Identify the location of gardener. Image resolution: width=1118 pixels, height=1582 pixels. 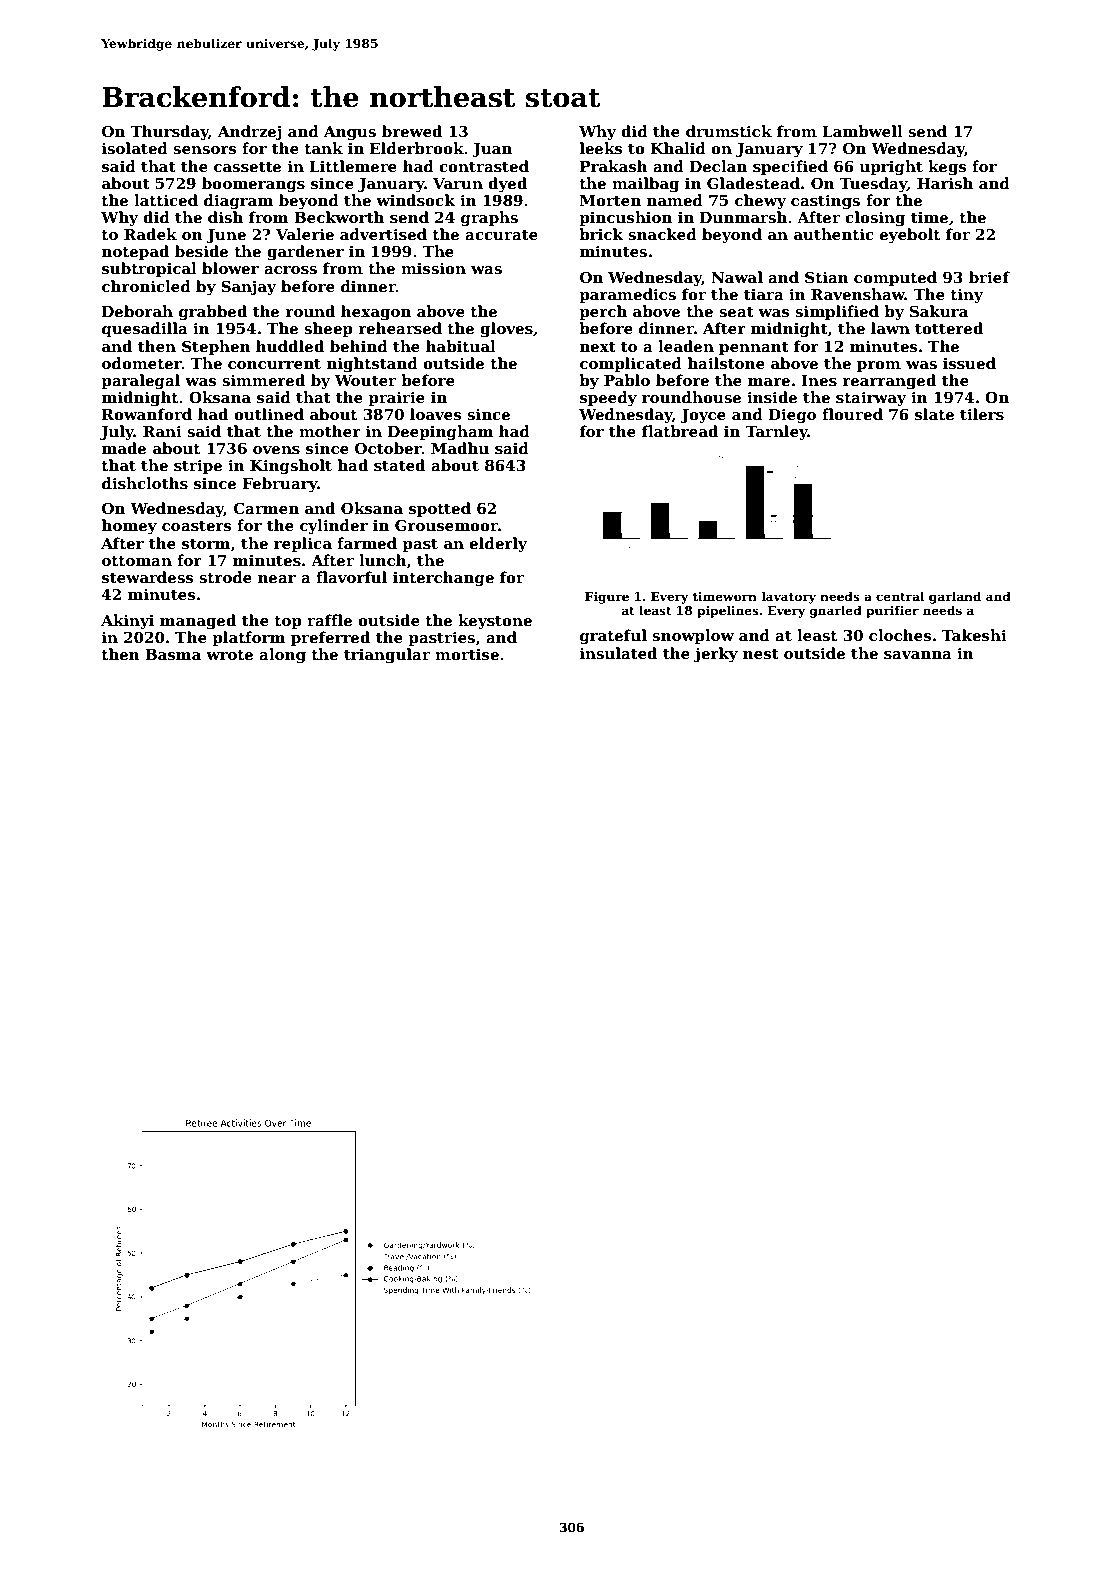
(305, 253).
